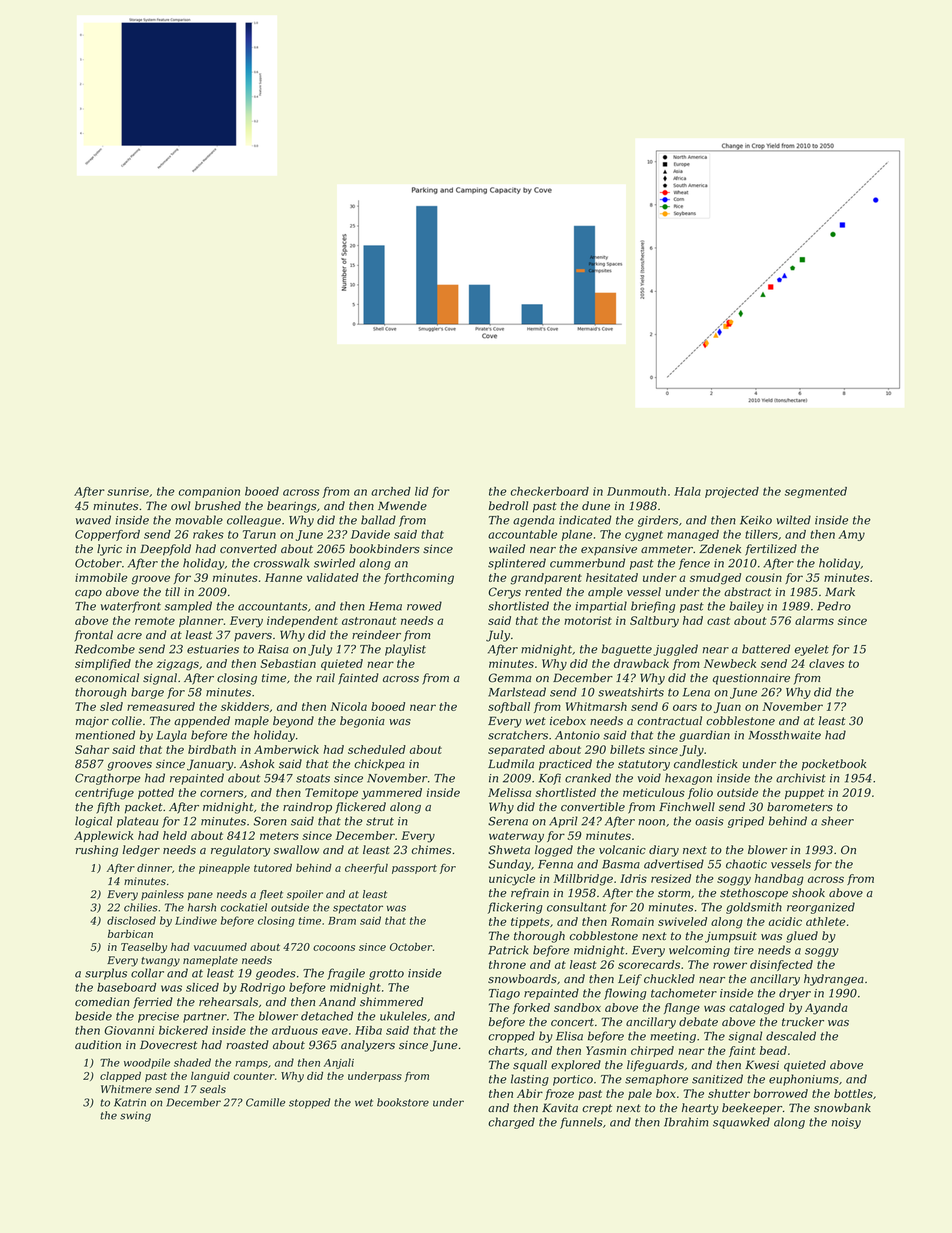 Image resolution: width=952 pixels, height=1233 pixels. Describe the element at coordinates (700, 793) in the screenshot. I see `folio` at that location.
